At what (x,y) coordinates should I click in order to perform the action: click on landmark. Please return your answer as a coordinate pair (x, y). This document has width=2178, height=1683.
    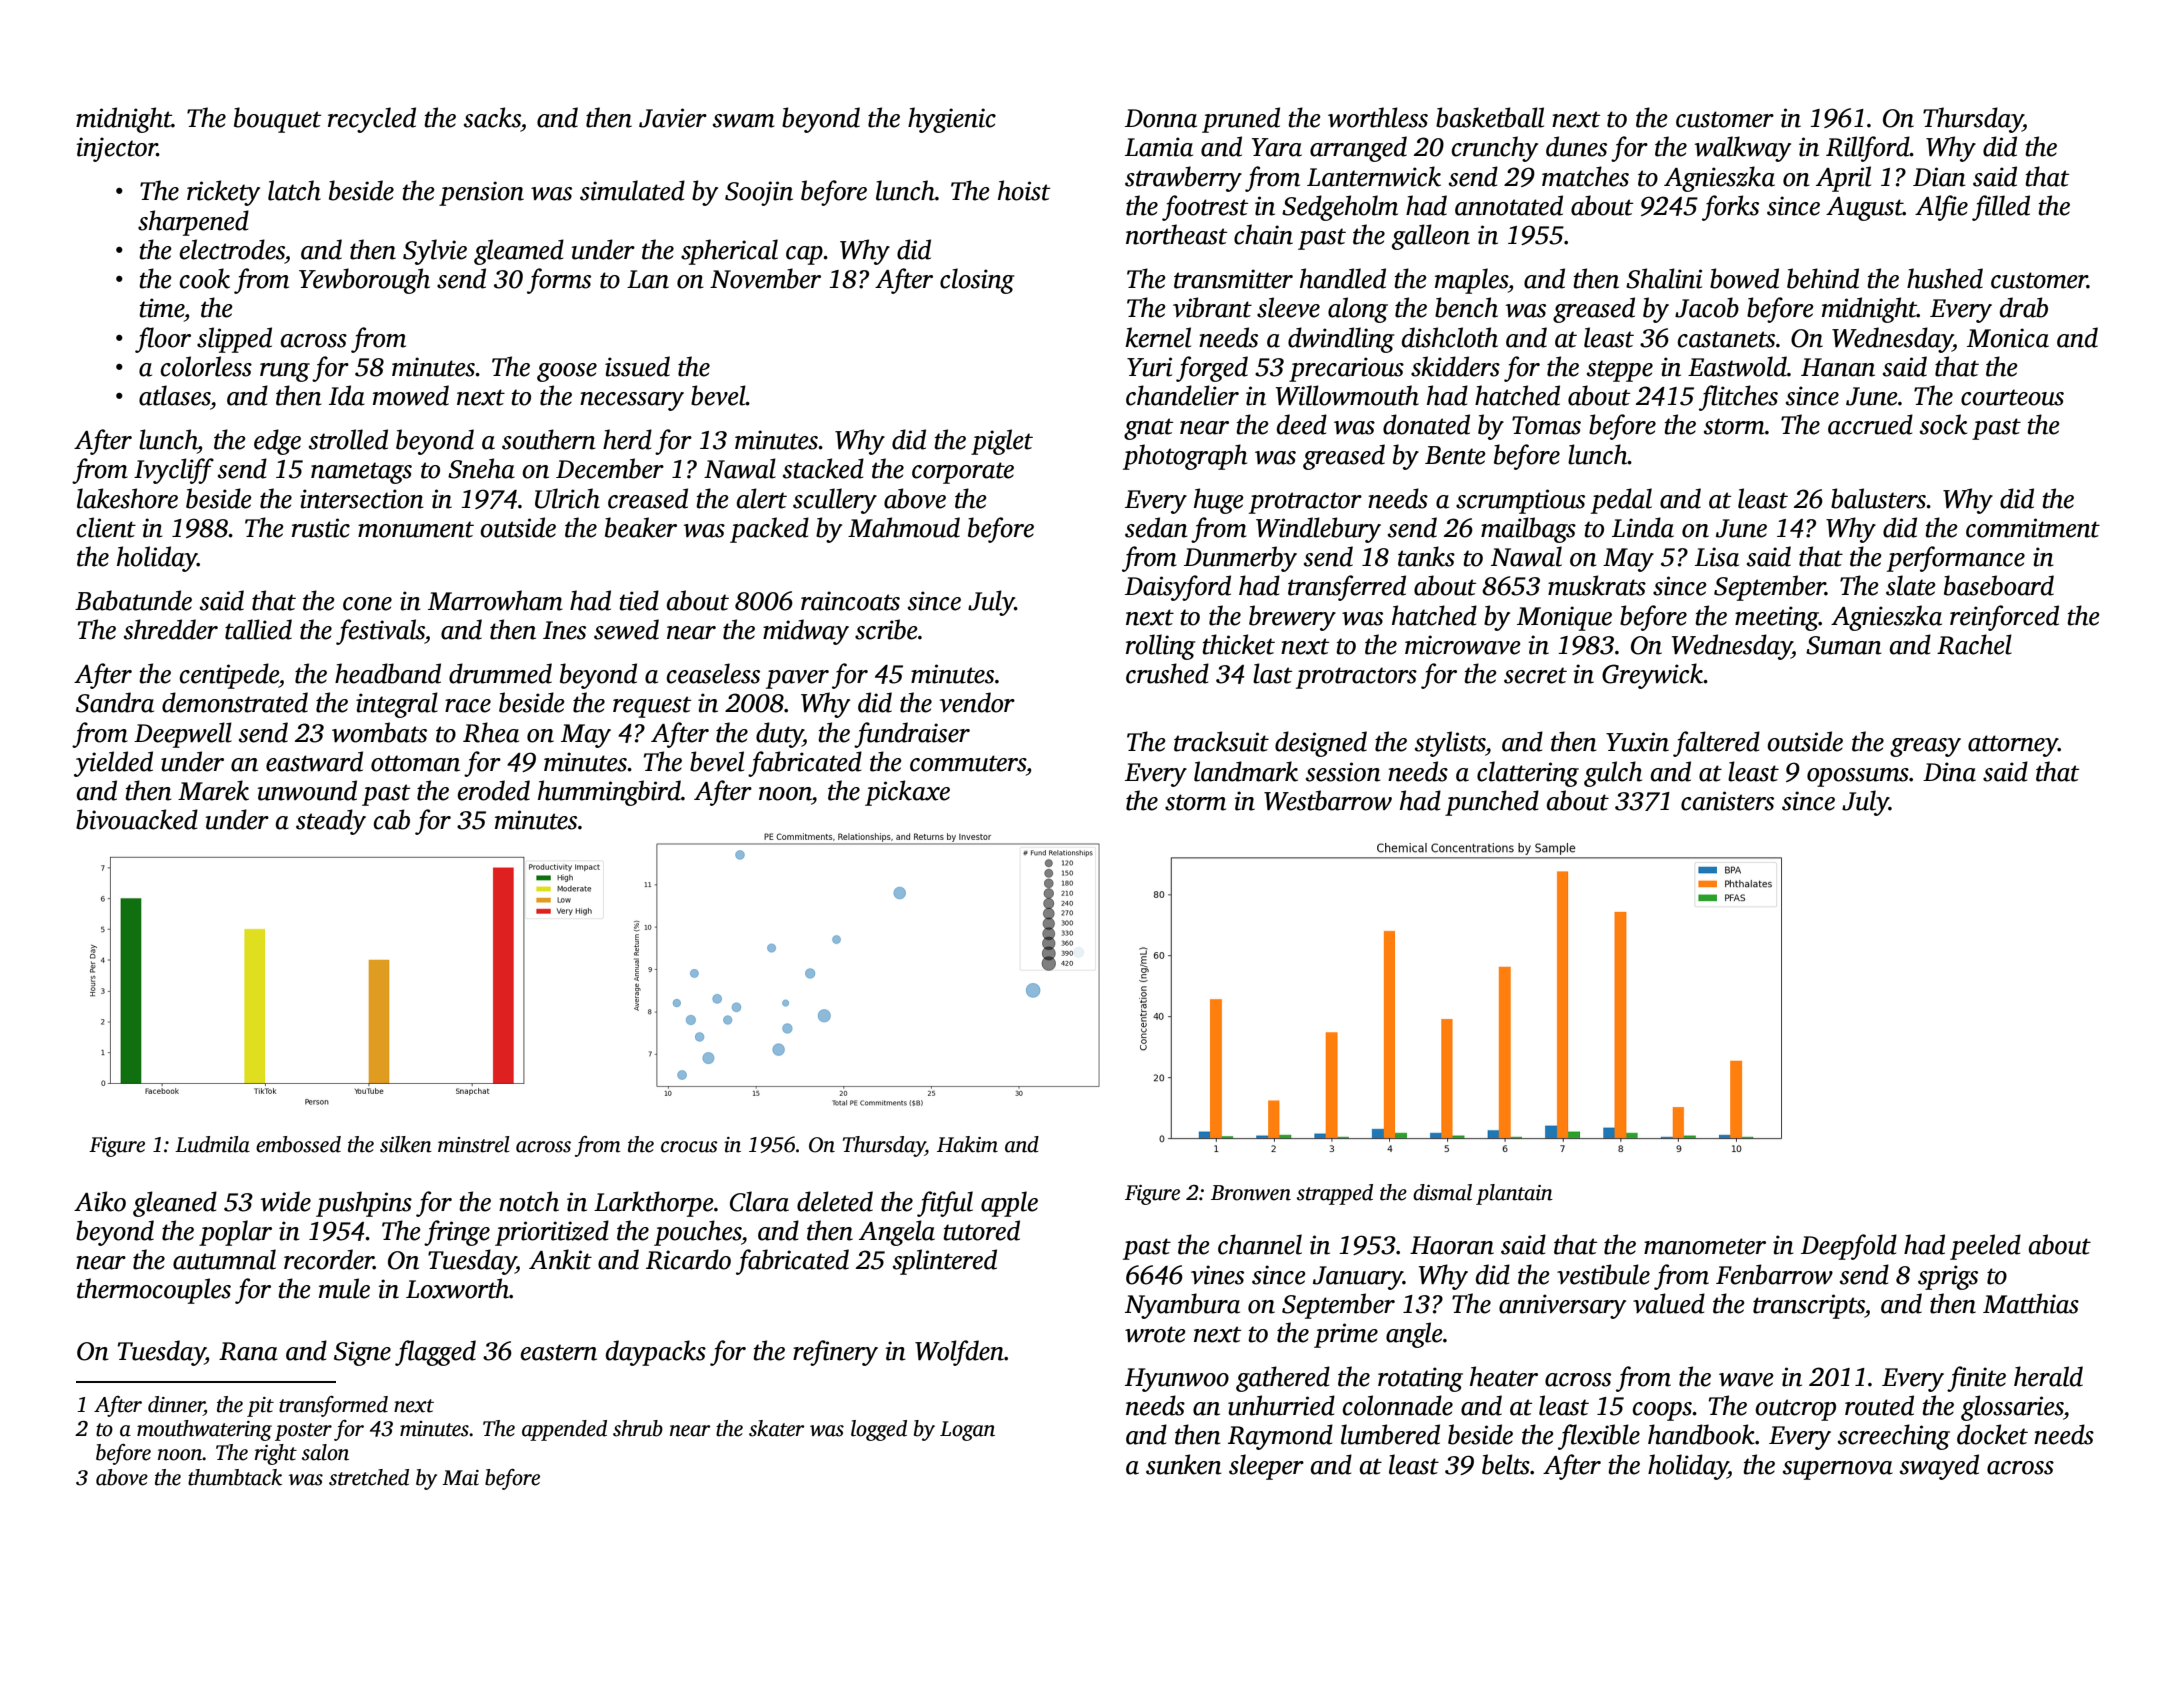
    Looking at the image, I should click on (1246, 771).
